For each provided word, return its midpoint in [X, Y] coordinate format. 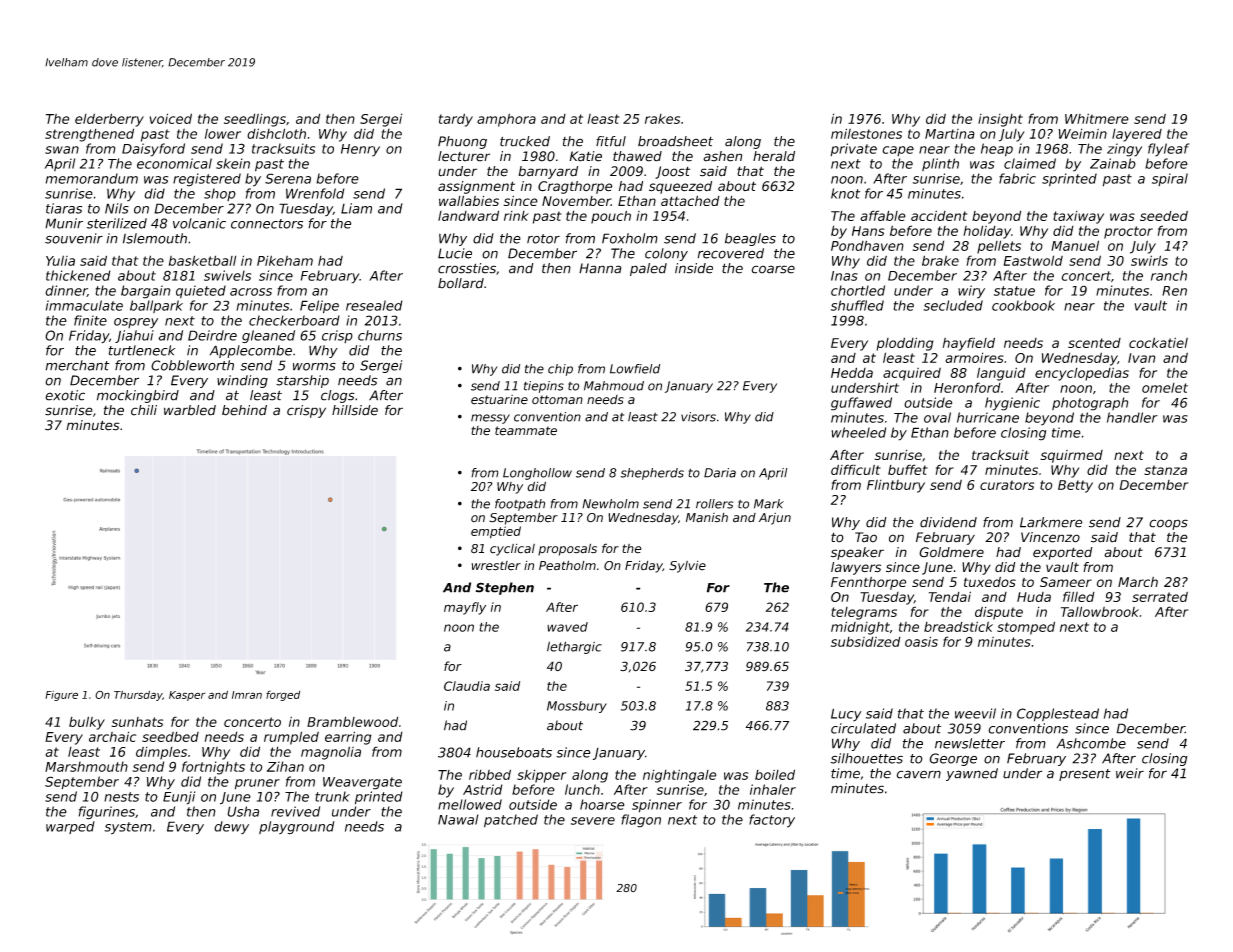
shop [220, 194]
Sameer [1066, 582]
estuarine [499, 400]
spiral [1170, 179]
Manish [707, 518]
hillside [355, 410]
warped [70, 827]
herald [774, 156]
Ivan [1142, 358]
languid [1001, 374]
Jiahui [134, 336]
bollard [461, 283]
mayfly [465, 608]
